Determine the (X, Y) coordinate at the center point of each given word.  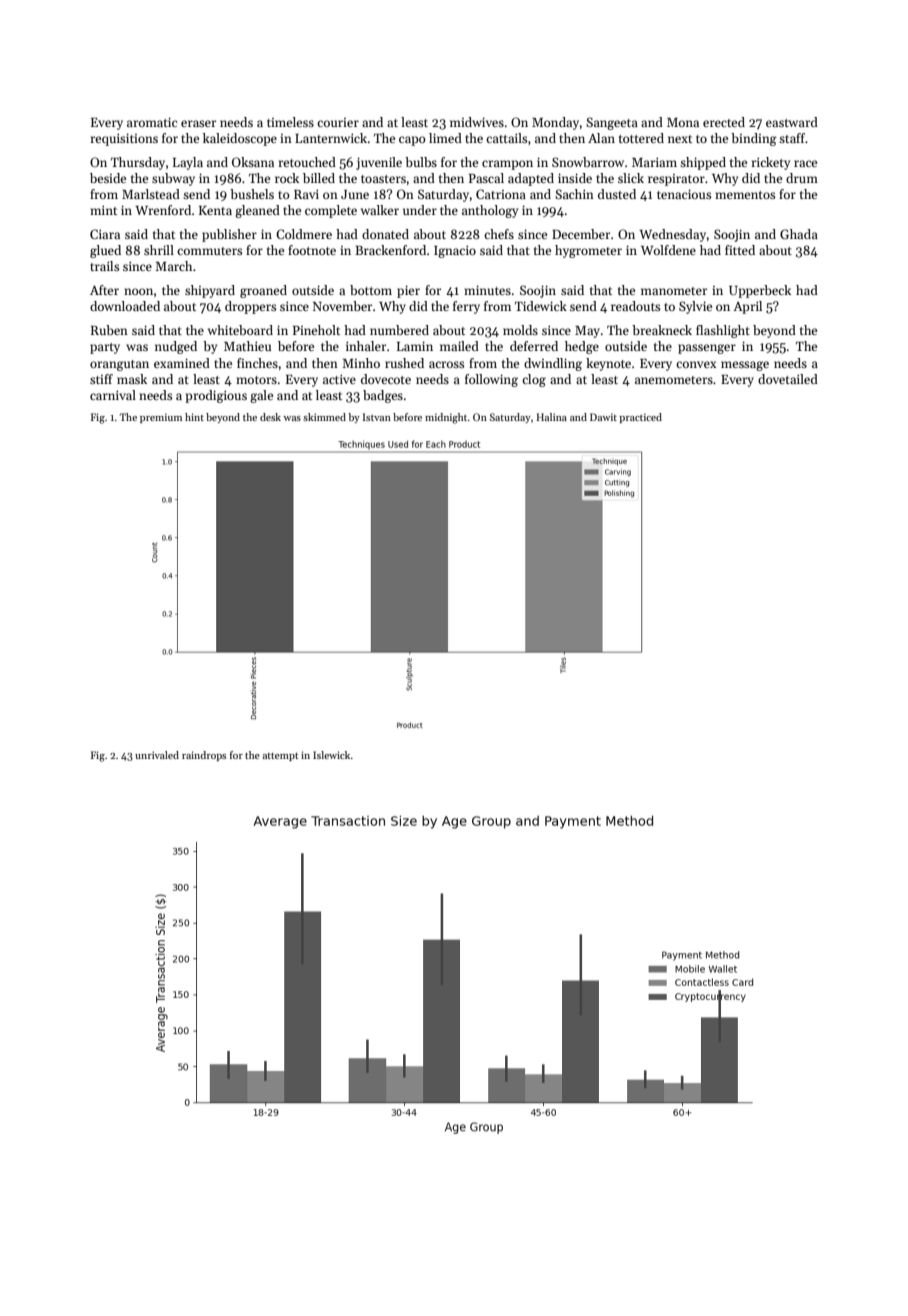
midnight (446, 418)
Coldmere (304, 234)
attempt (280, 757)
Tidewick (541, 306)
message (745, 366)
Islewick (331, 755)
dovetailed (788, 379)
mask (132, 379)
